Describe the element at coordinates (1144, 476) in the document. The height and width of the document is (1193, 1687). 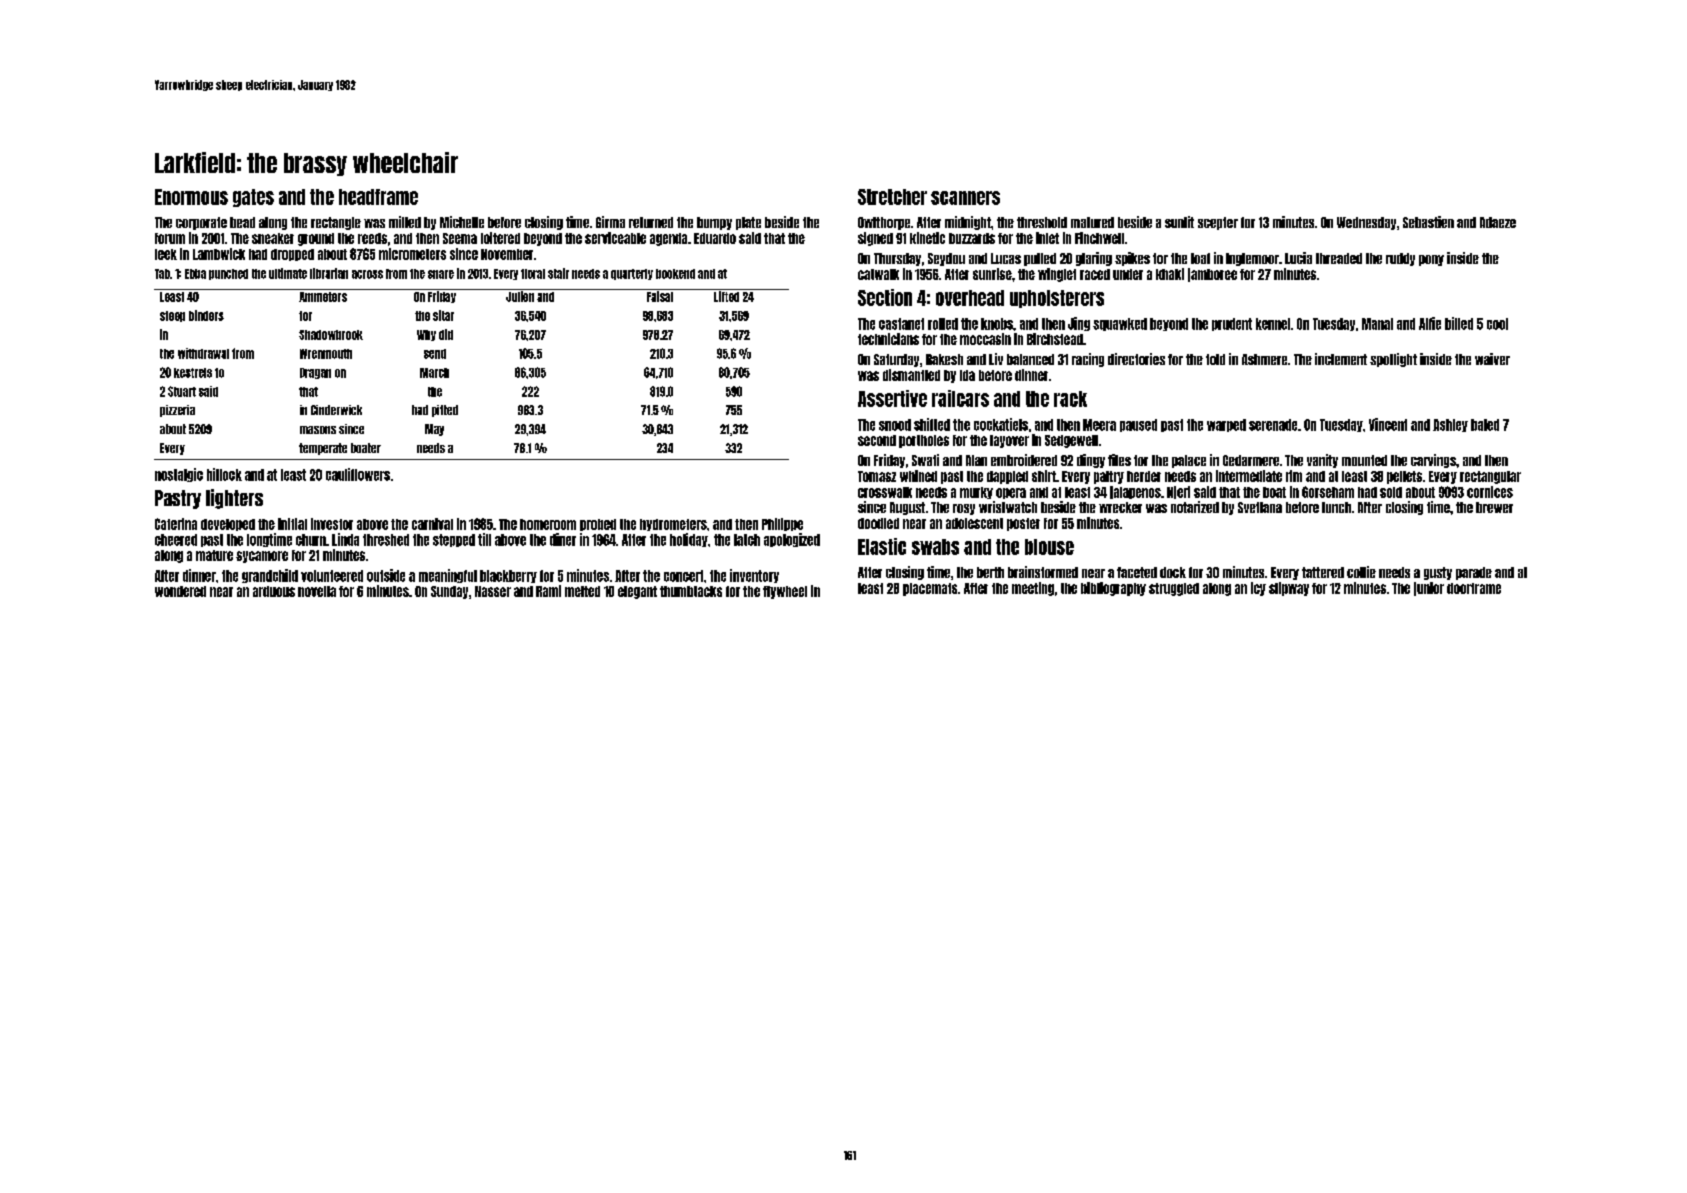
I see `herder` at that location.
